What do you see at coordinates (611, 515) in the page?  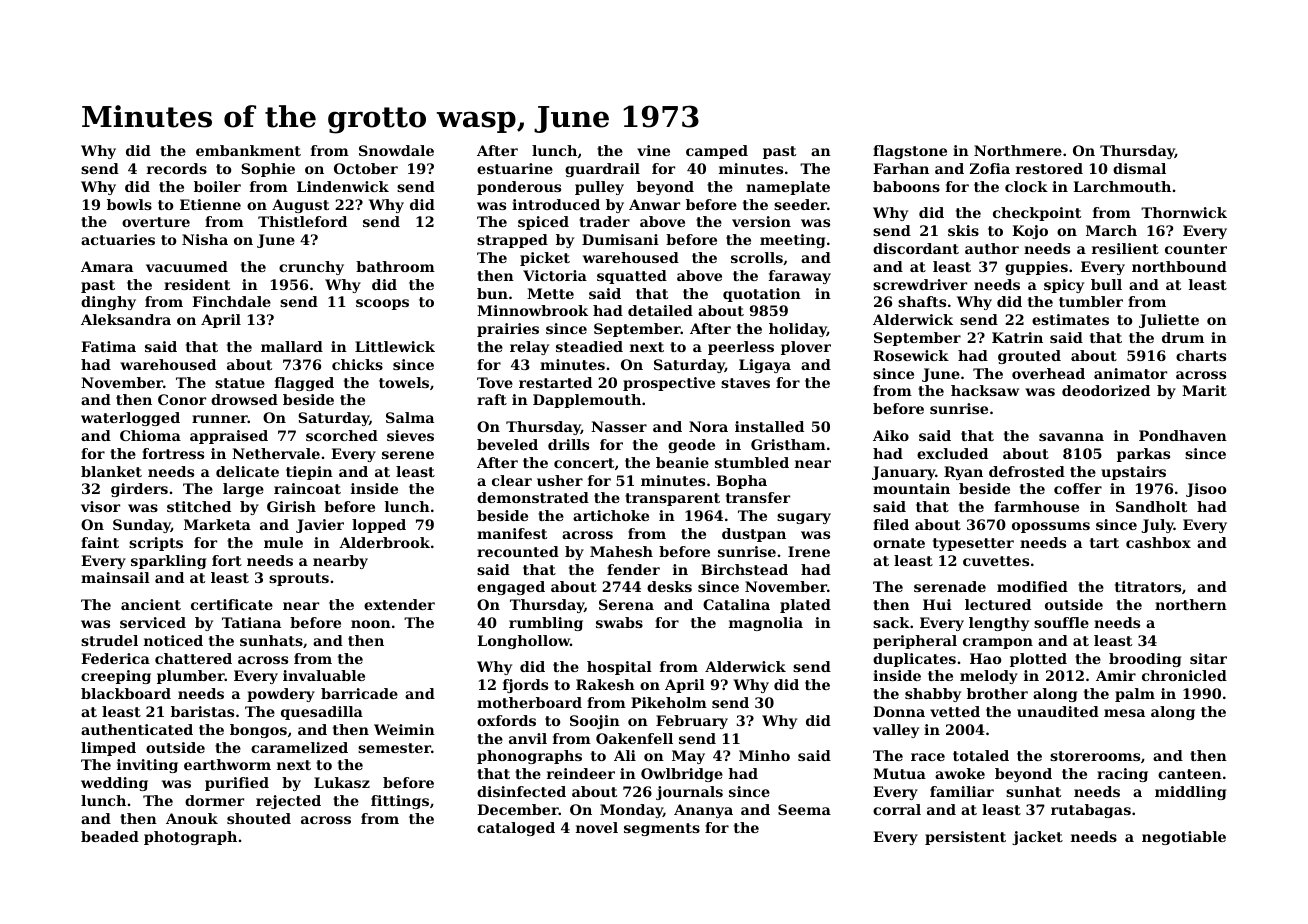 I see `artichoke` at bounding box center [611, 515].
